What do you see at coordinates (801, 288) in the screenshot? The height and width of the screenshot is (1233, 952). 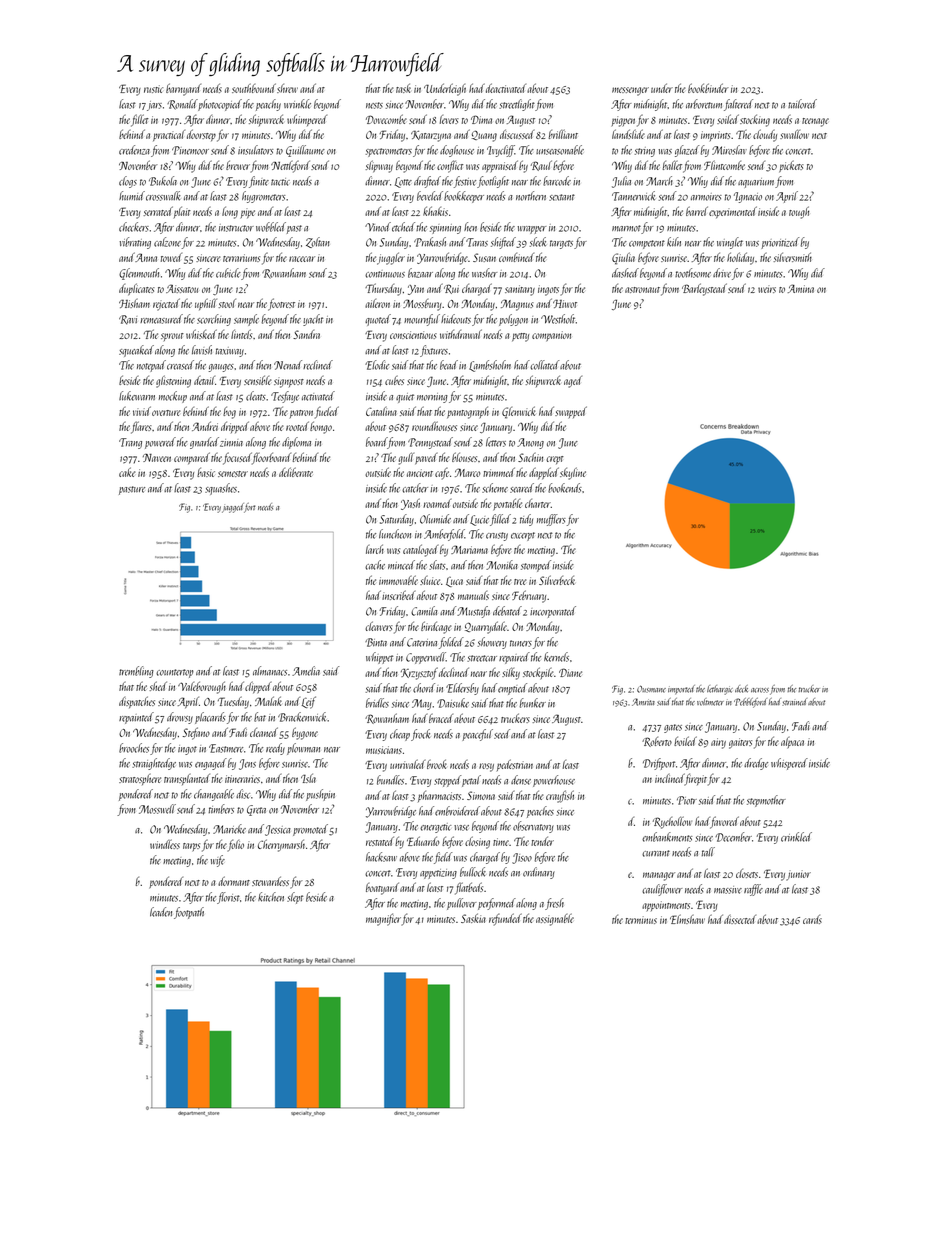 I see `Amina` at bounding box center [801, 288].
